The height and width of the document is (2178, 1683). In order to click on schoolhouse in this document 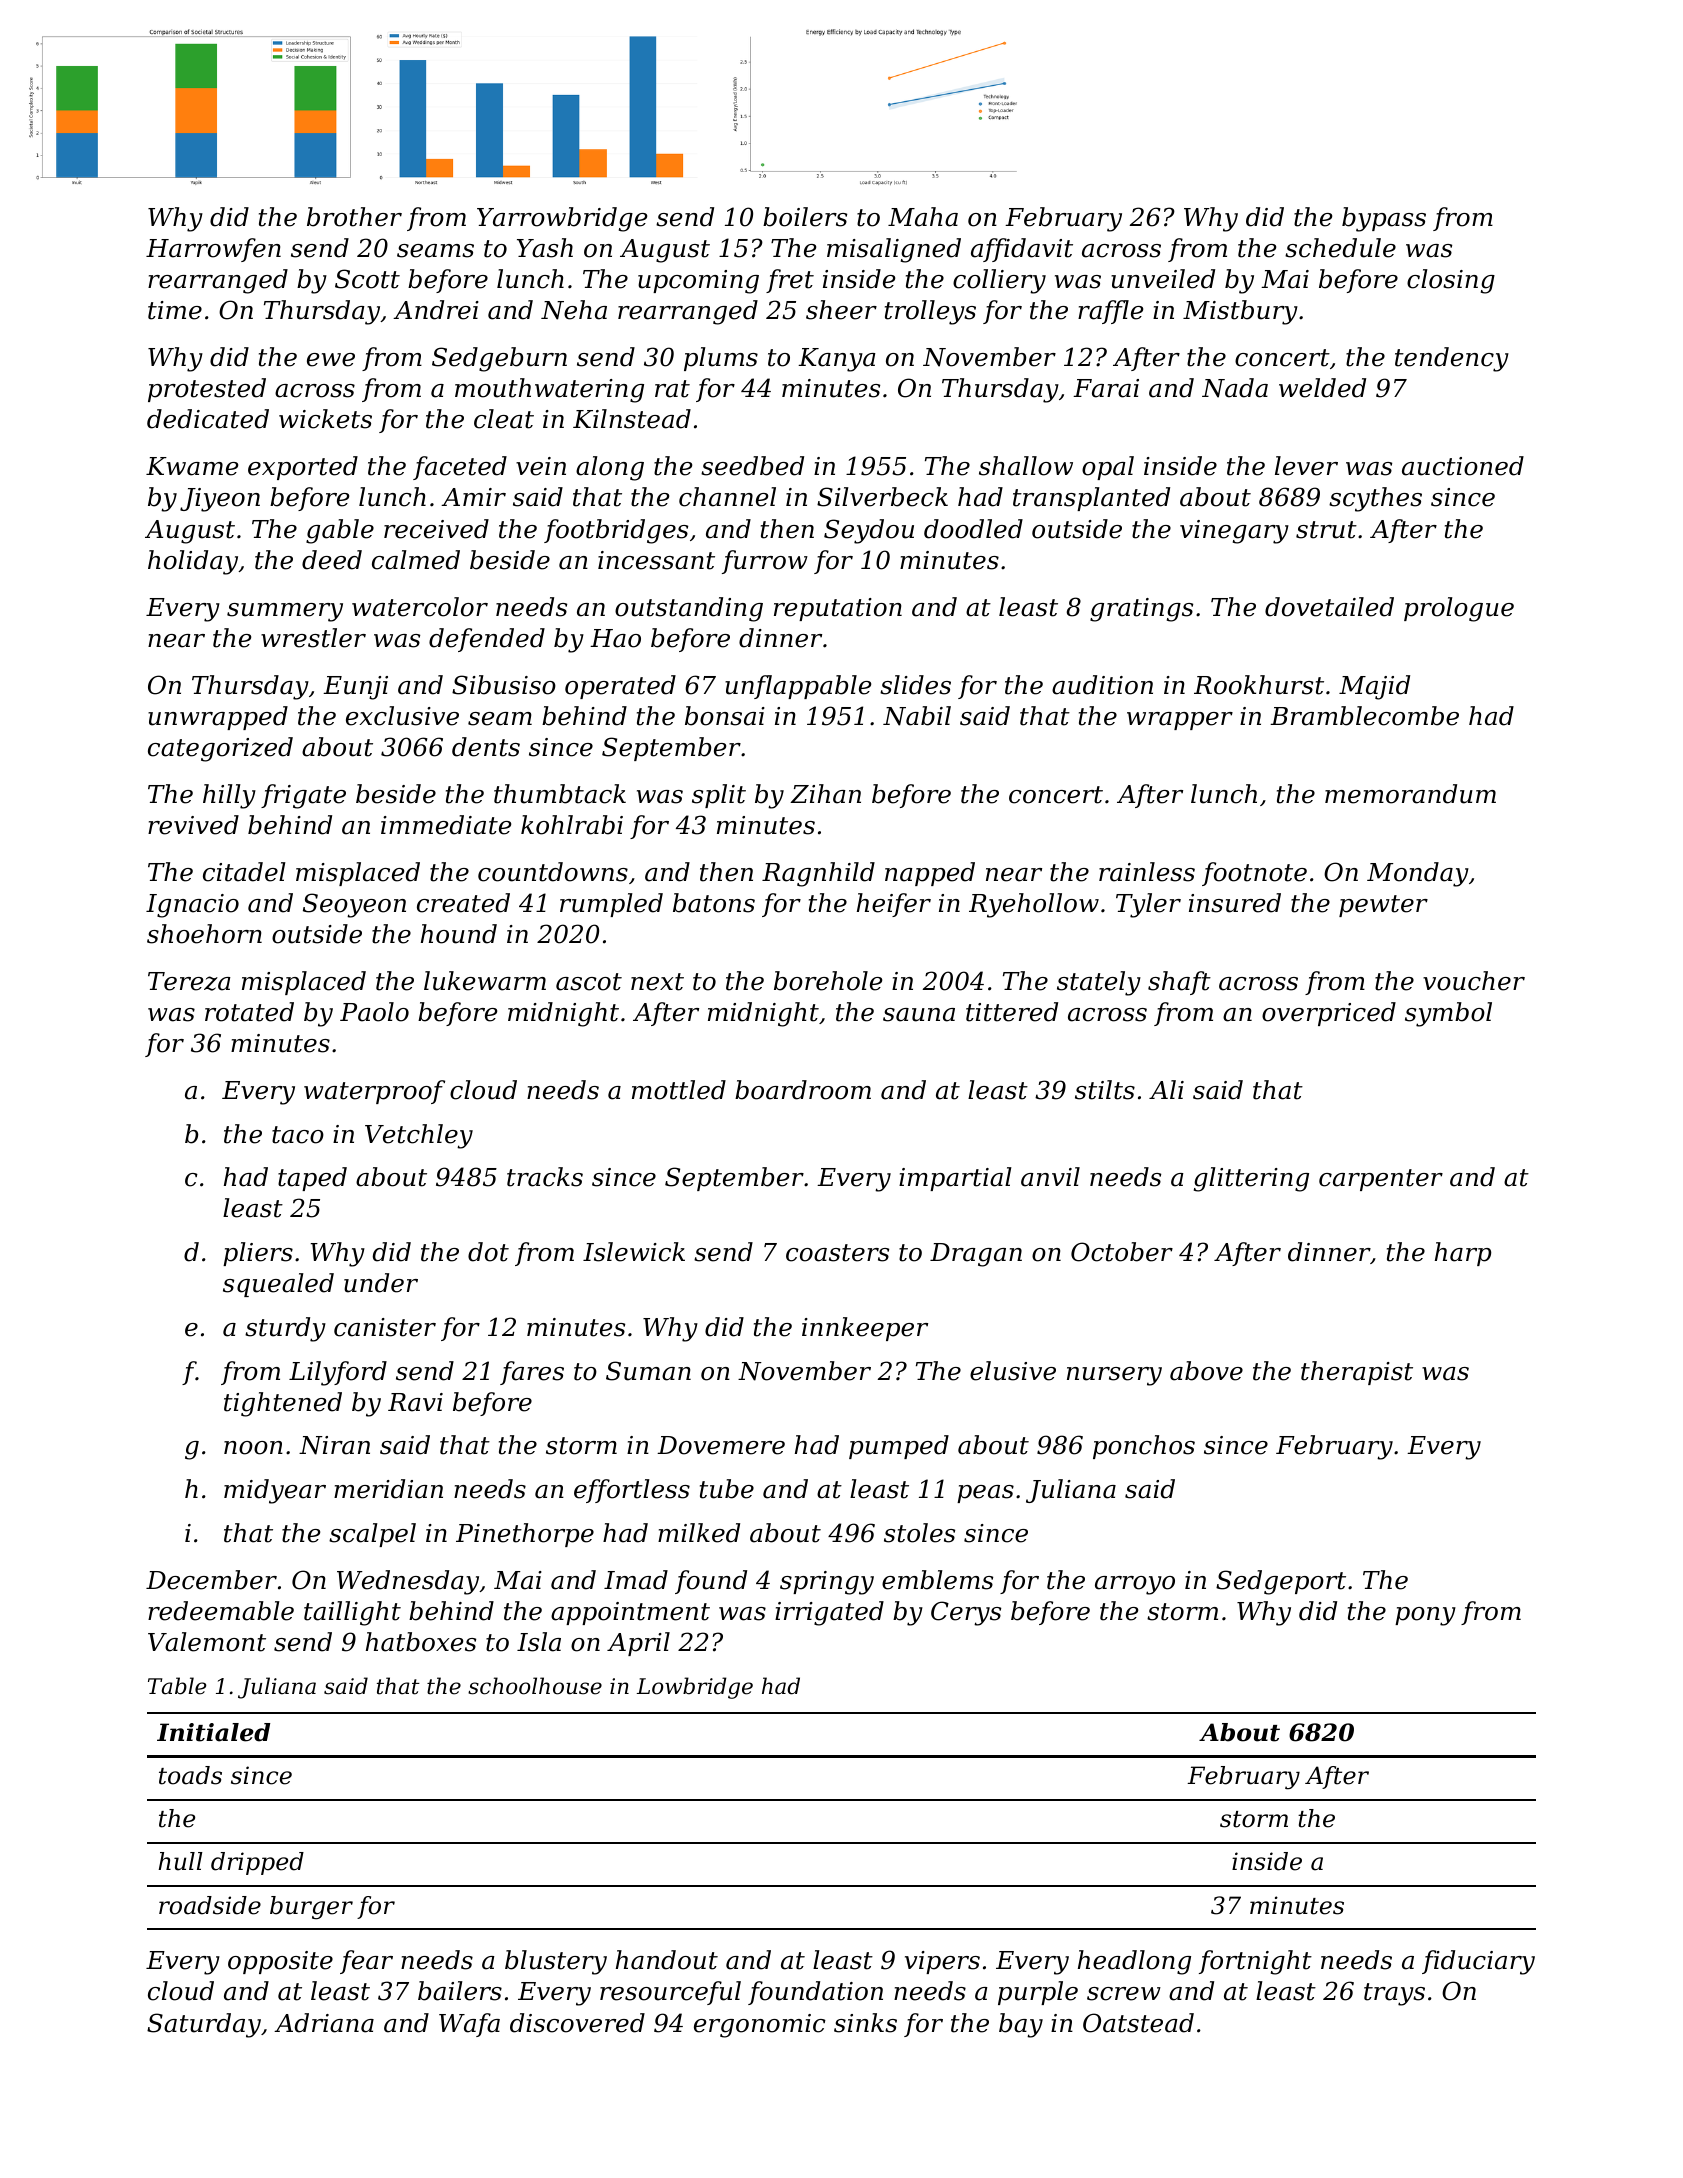, I will do `click(535, 1686)`.
